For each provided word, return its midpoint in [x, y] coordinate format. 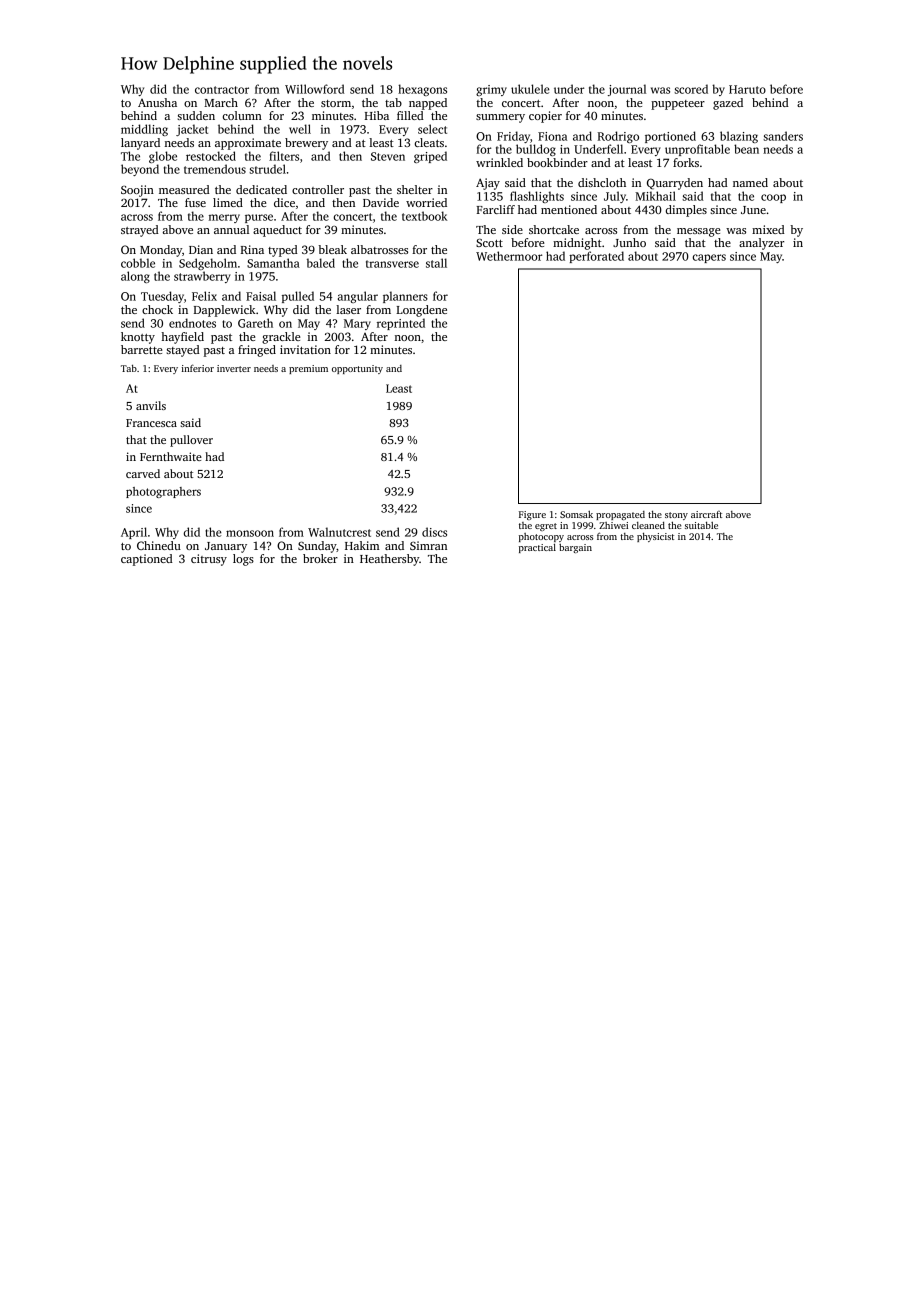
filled [410, 115]
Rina [252, 249]
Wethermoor [509, 256]
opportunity [357, 369]
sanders [783, 136]
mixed [768, 229]
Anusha [157, 102]
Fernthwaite [171, 456]
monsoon [250, 533]
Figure [532, 515]
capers [709, 258]
